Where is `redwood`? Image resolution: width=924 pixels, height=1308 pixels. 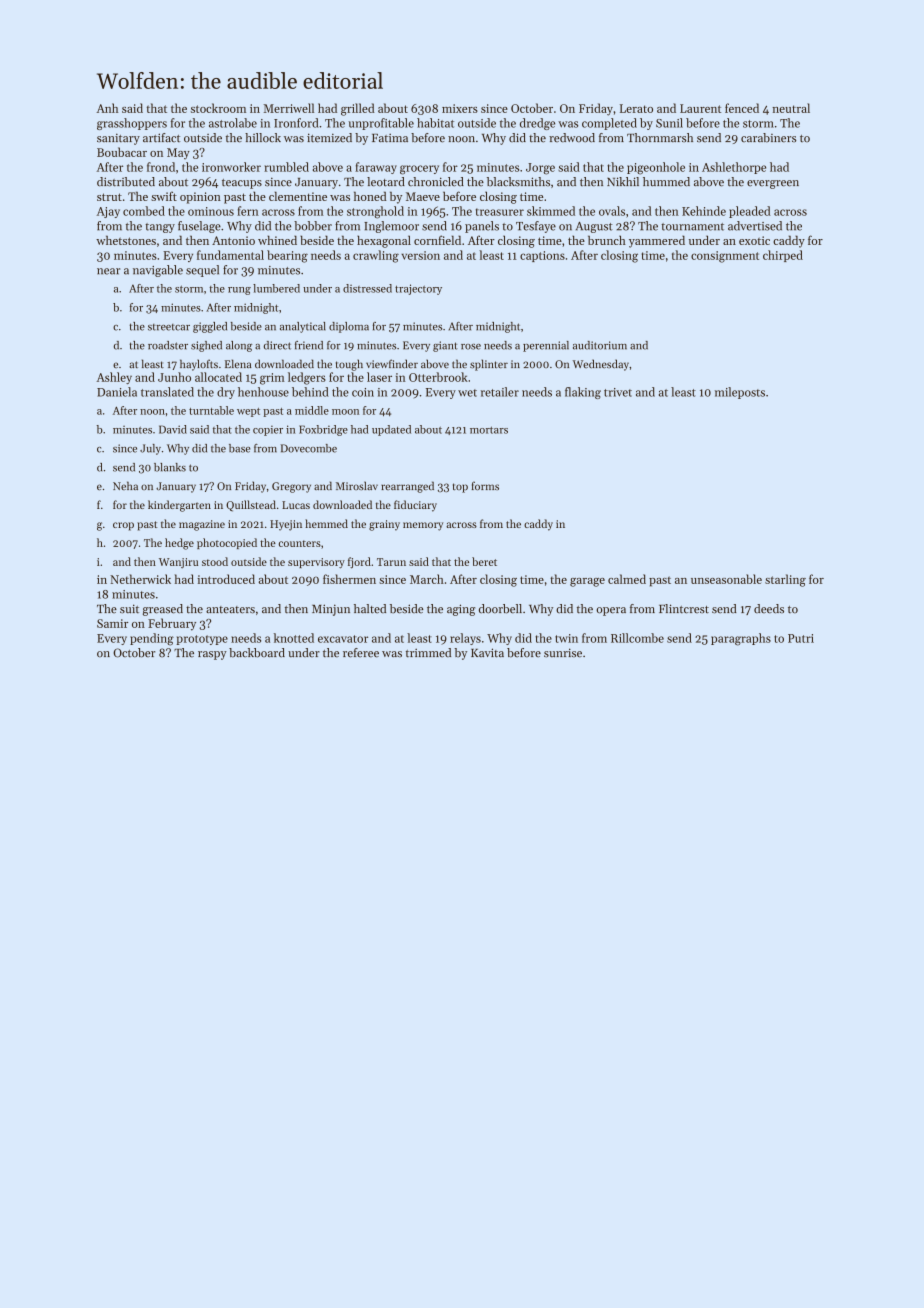
redwood is located at coordinates (572, 138).
